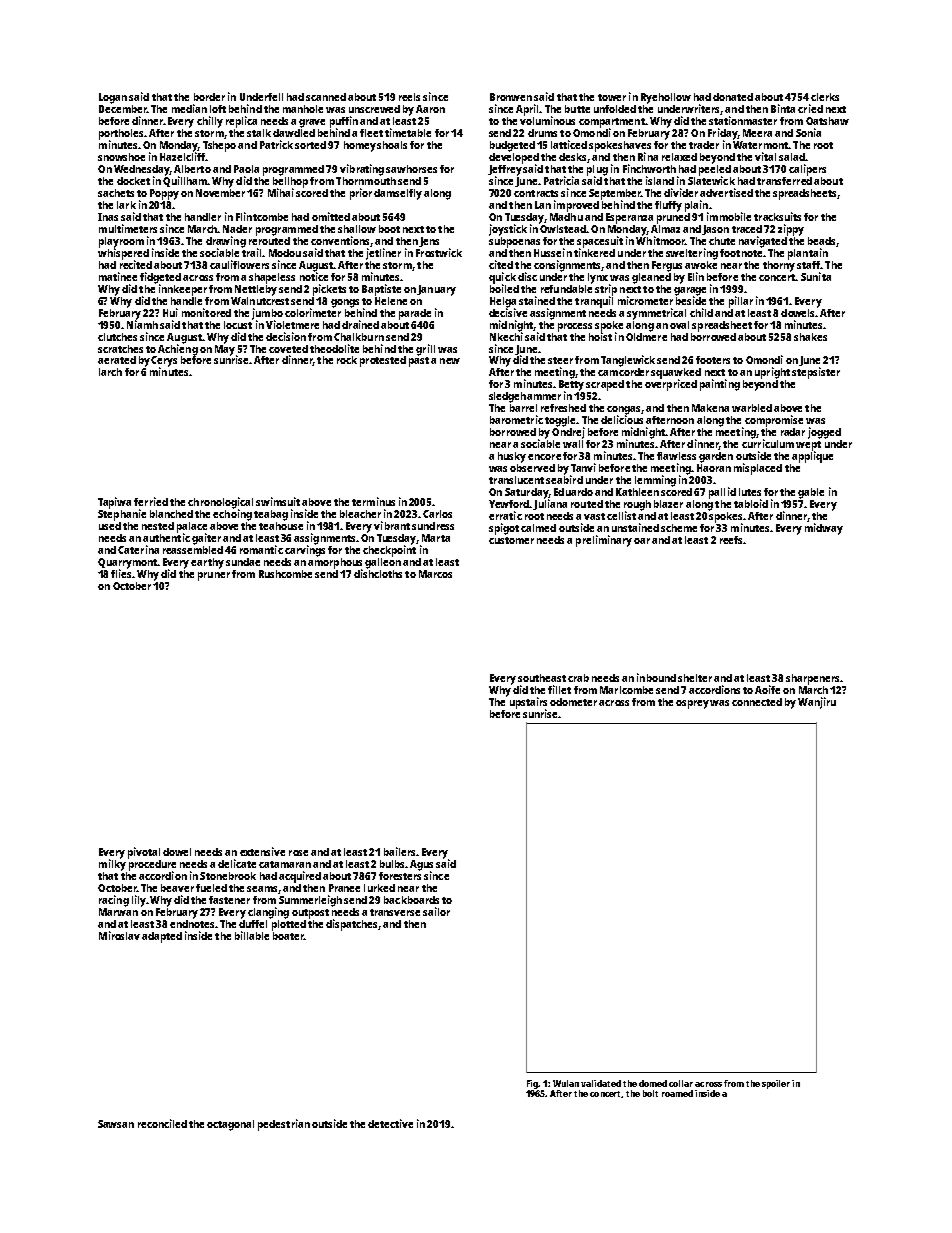 The height and width of the document is (1233, 952). Describe the element at coordinates (502, 278) in the document. I see `quick` at that location.
